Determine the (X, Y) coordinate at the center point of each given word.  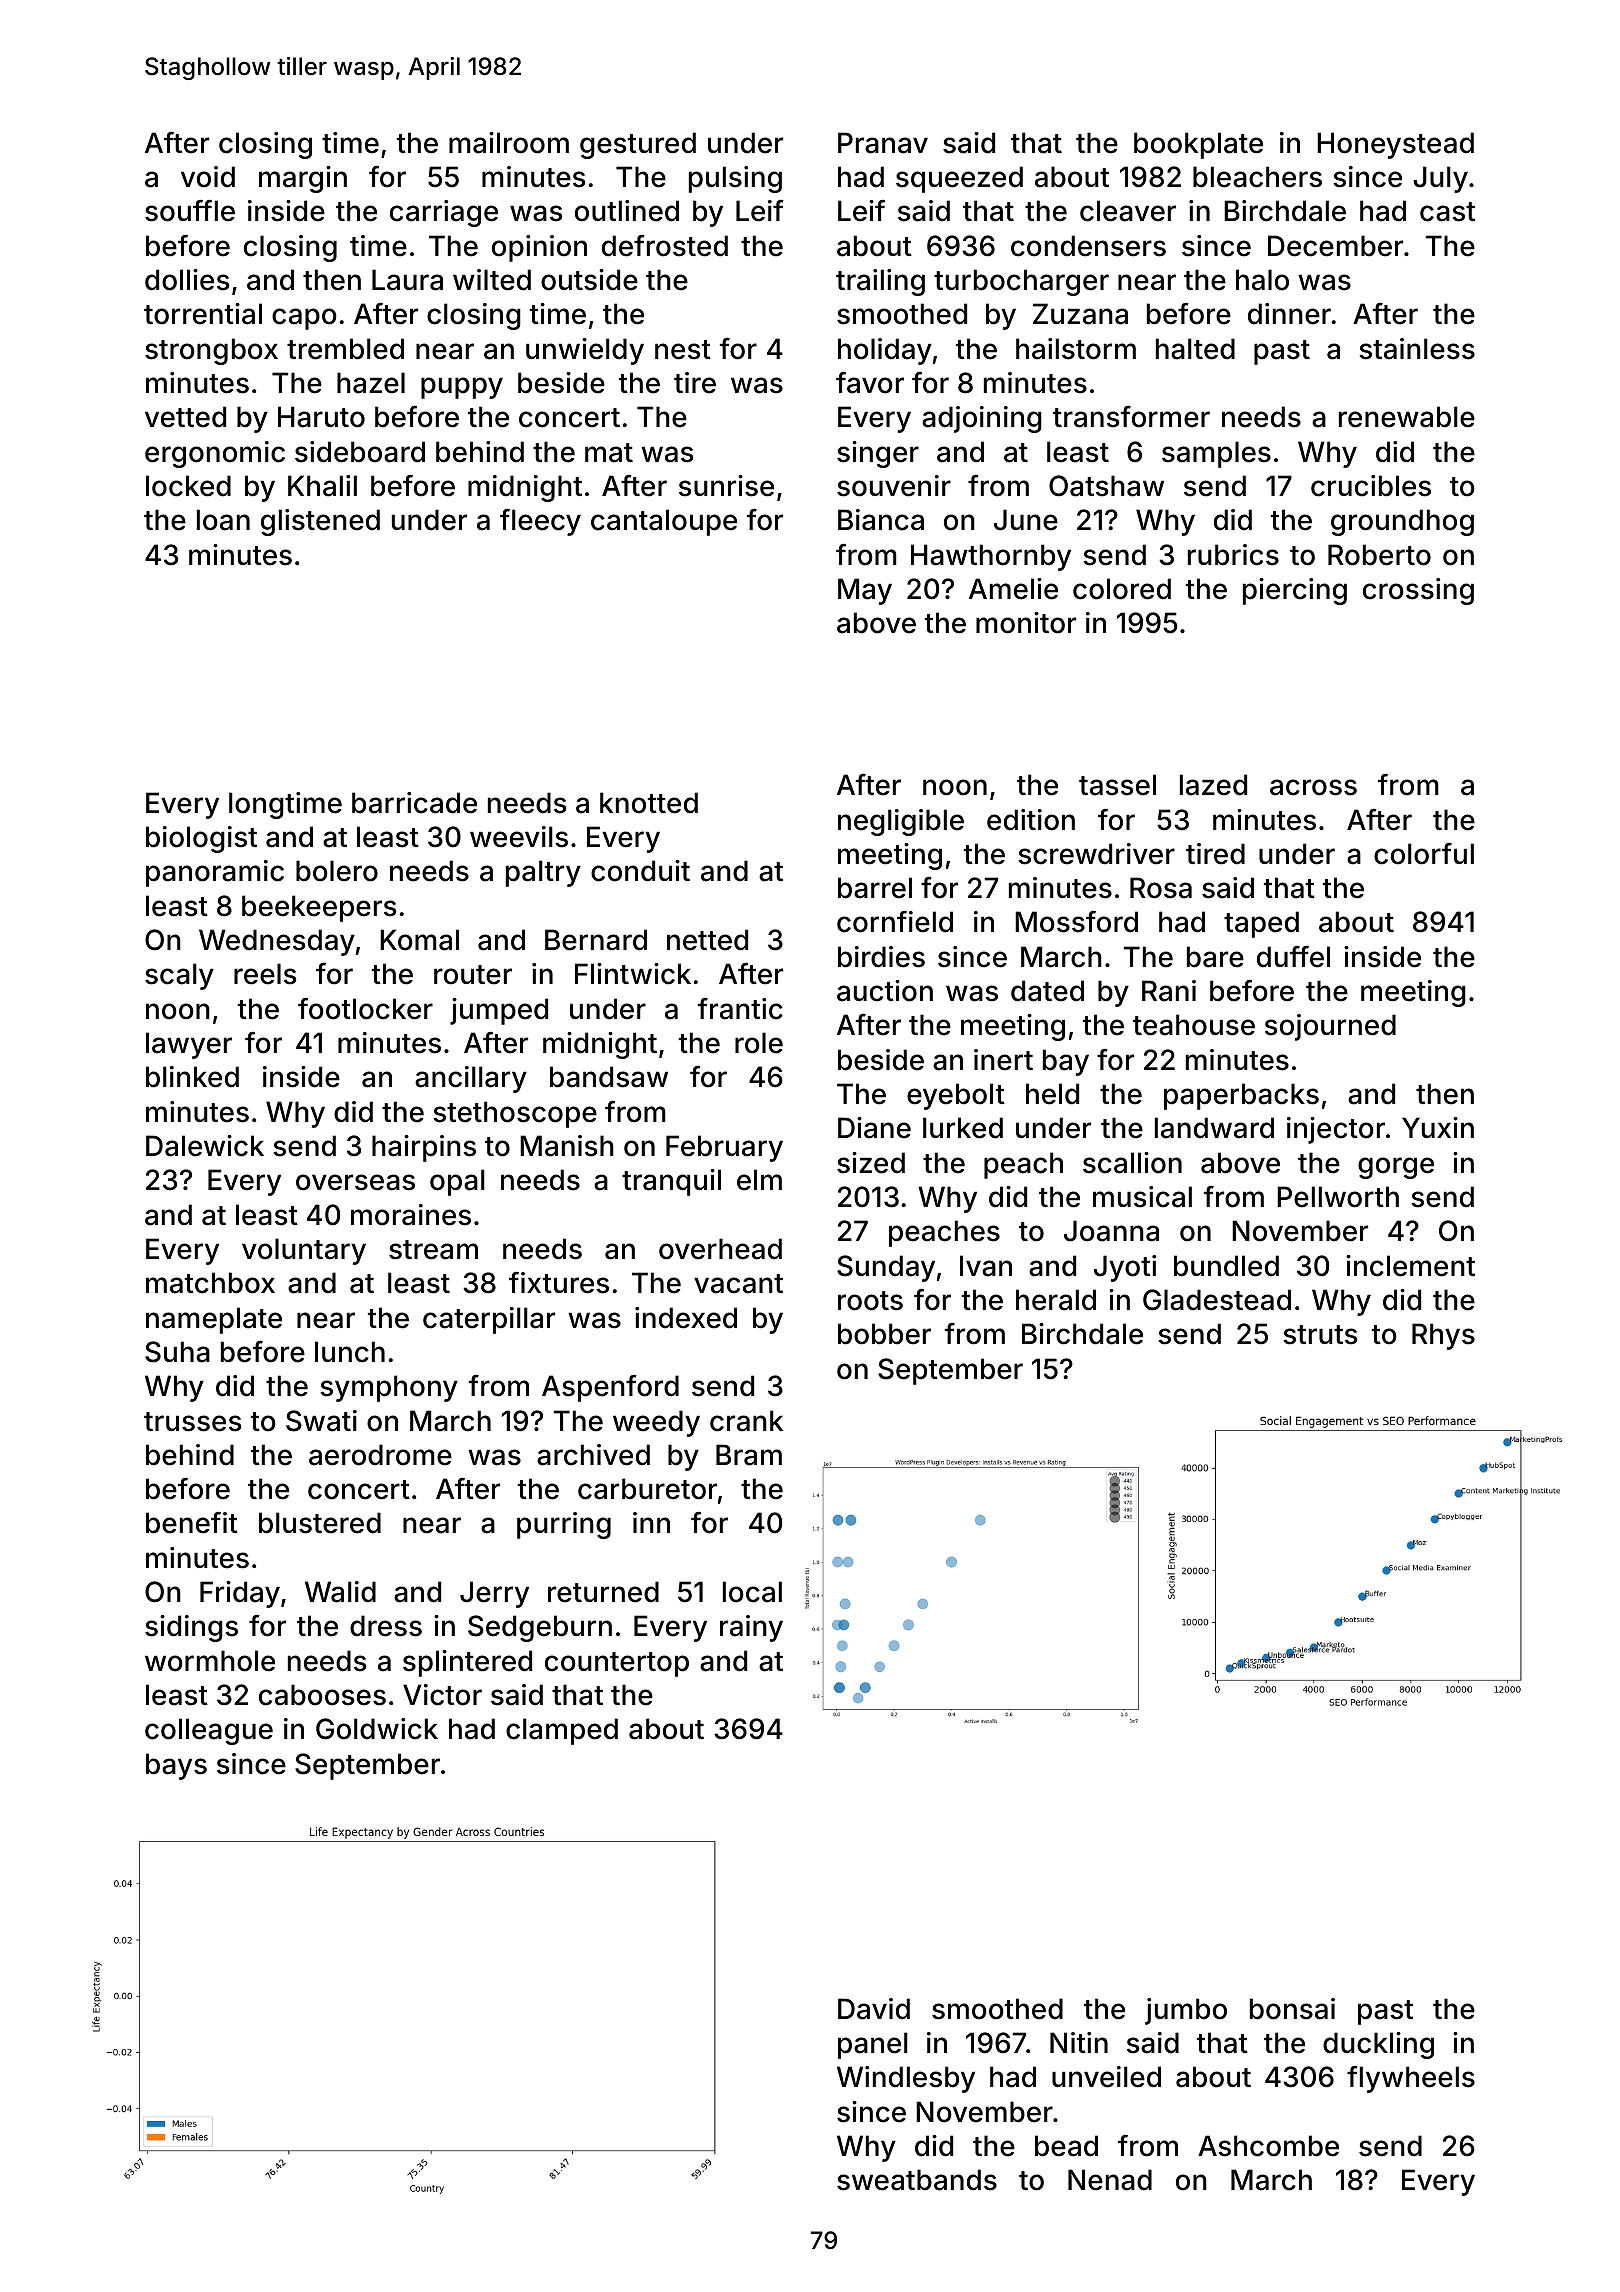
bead (1066, 2146)
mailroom (509, 143)
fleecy (540, 522)
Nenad (1110, 2180)
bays (176, 1766)
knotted (649, 803)
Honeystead (1395, 145)
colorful (1424, 854)
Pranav (883, 143)
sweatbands (917, 2180)
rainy (751, 1628)
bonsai (1292, 2009)
